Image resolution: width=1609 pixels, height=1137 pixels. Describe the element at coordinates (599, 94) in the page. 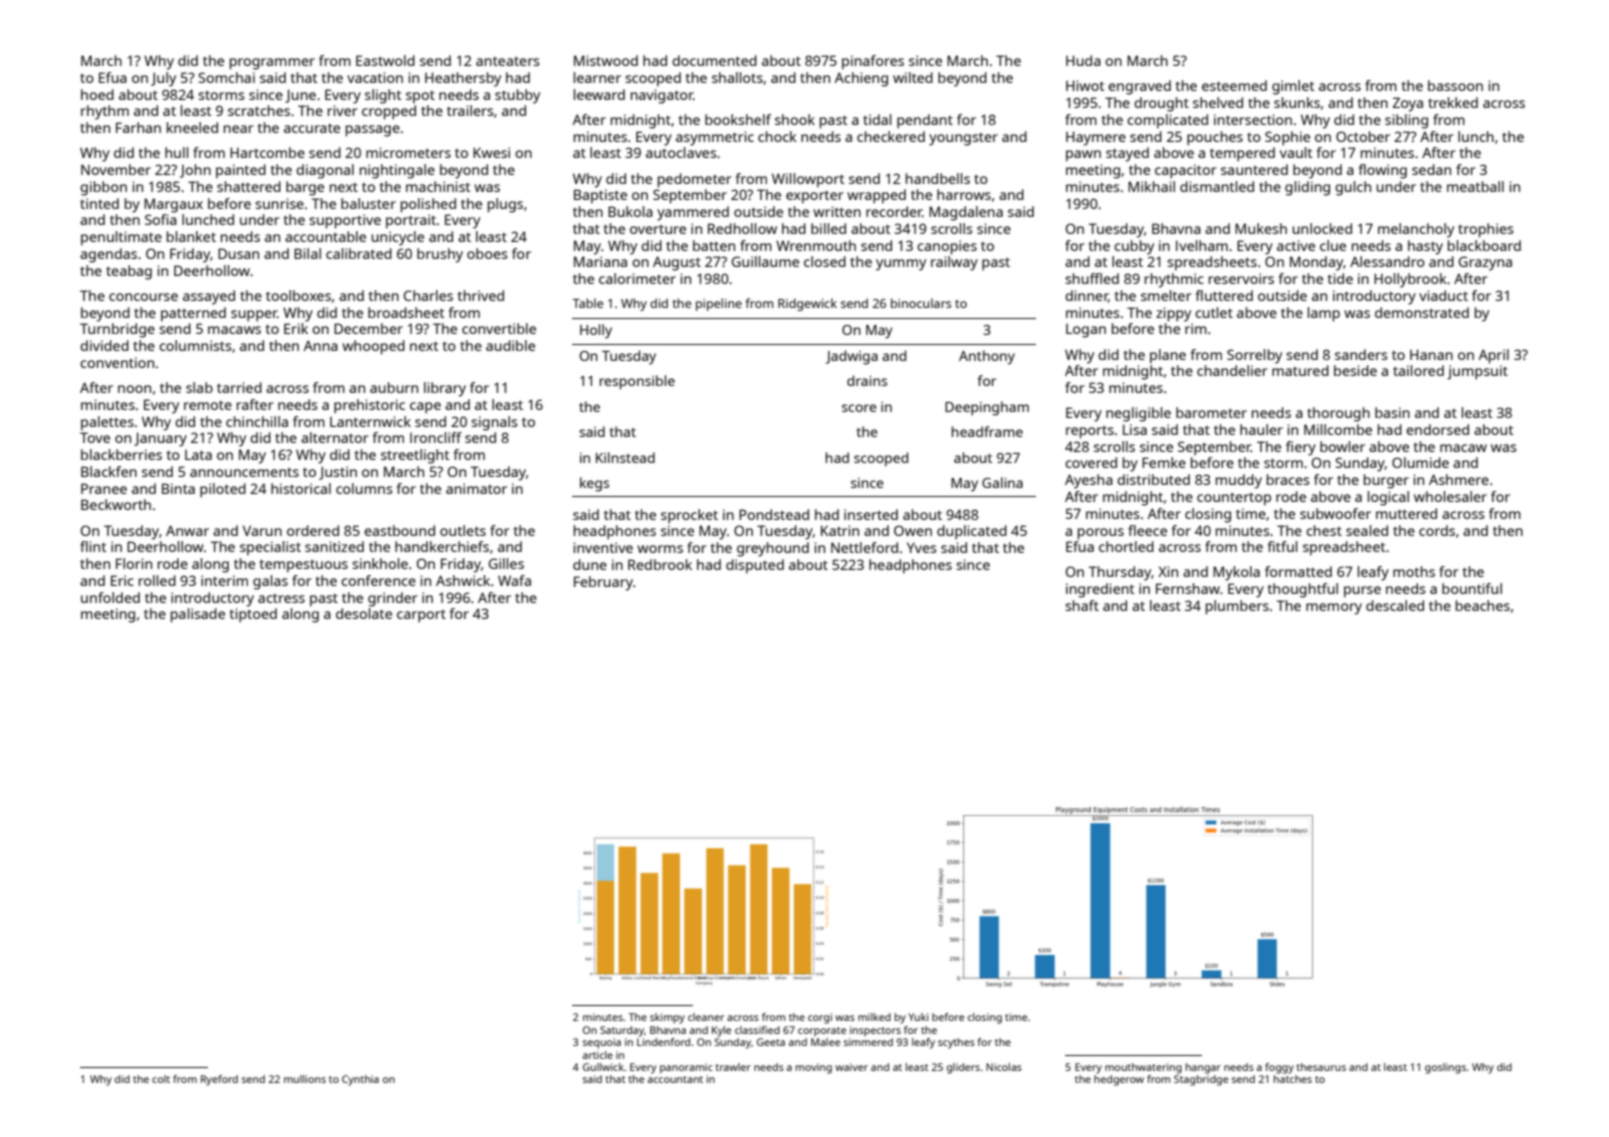

I see `leeward` at that location.
